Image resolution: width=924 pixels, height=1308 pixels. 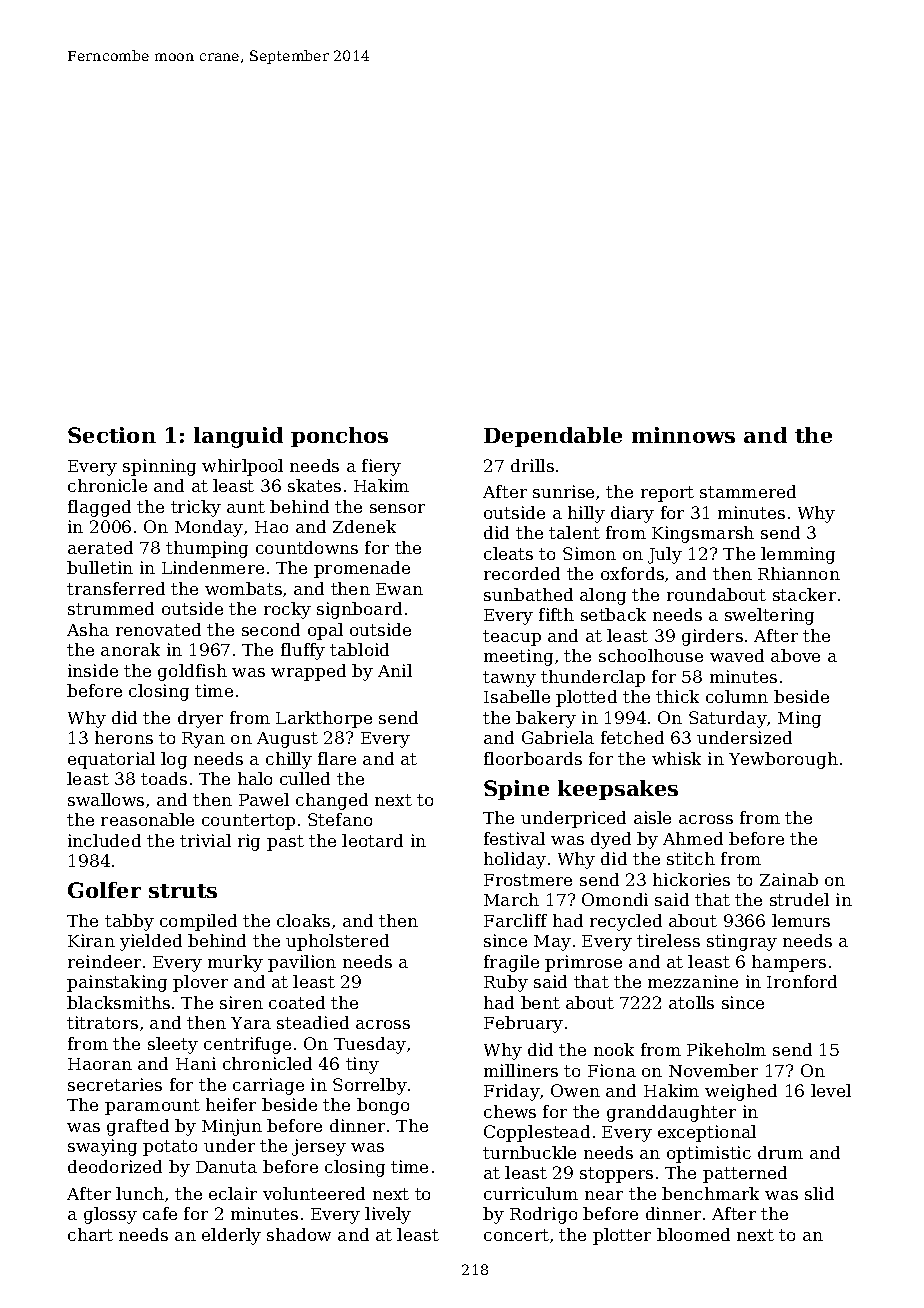 What do you see at coordinates (783, 760) in the screenshot?
I see `Yewborough` at bounding box center [783, 760].
